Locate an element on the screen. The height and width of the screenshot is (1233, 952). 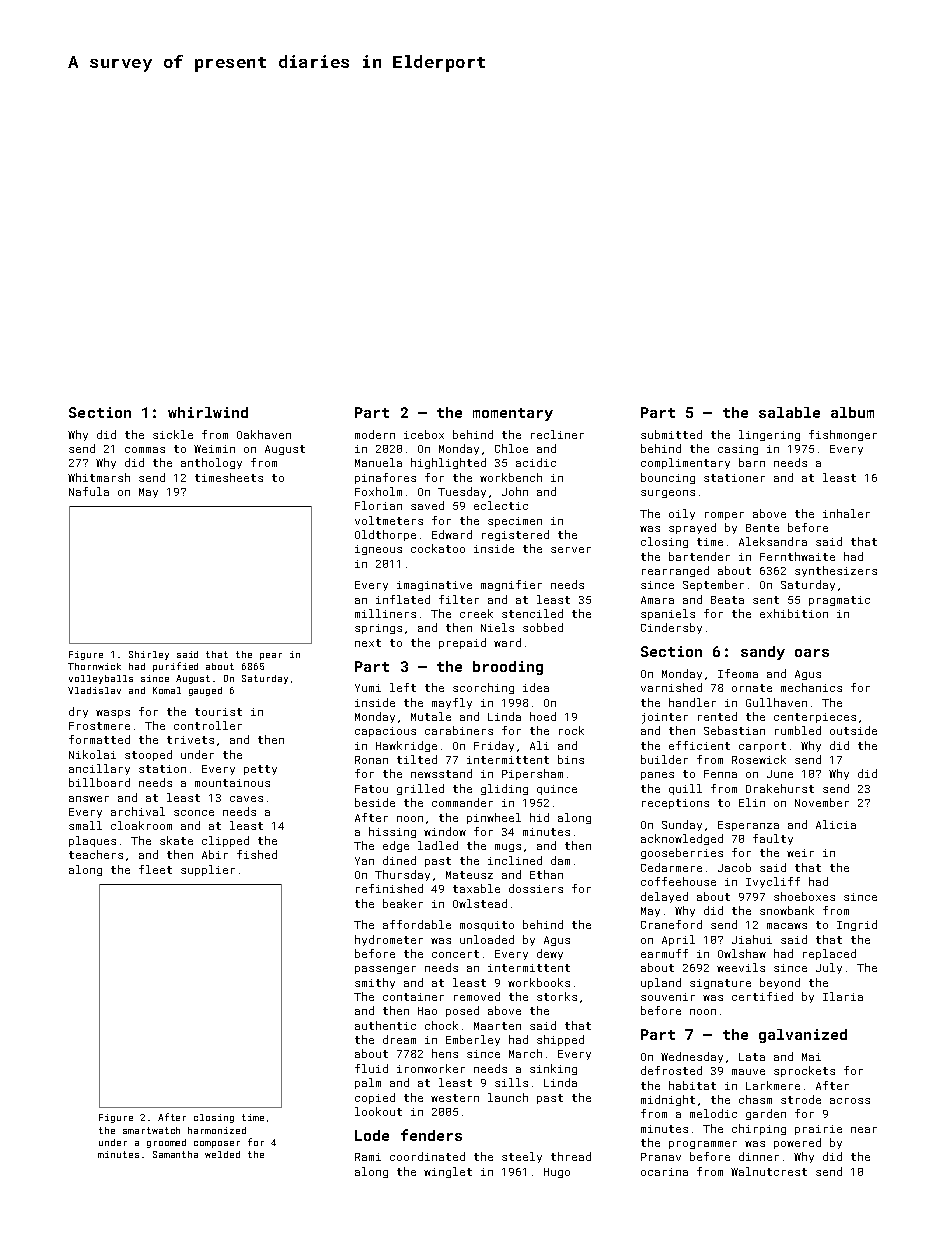
Samantha is located at coordinates (175, 1154).
